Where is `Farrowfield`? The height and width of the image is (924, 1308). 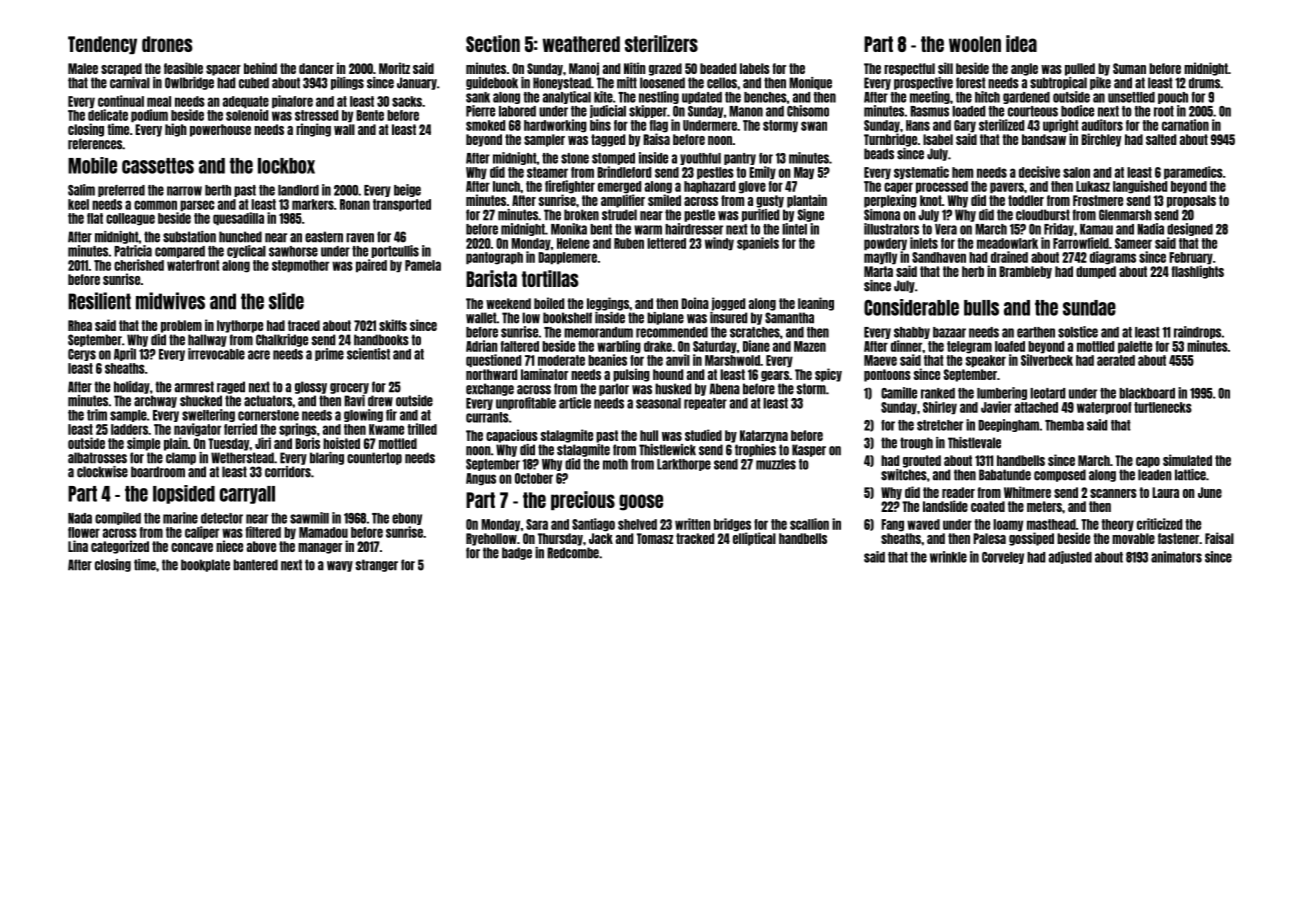 Farrowfield is located at coordinates (1081, 243).
